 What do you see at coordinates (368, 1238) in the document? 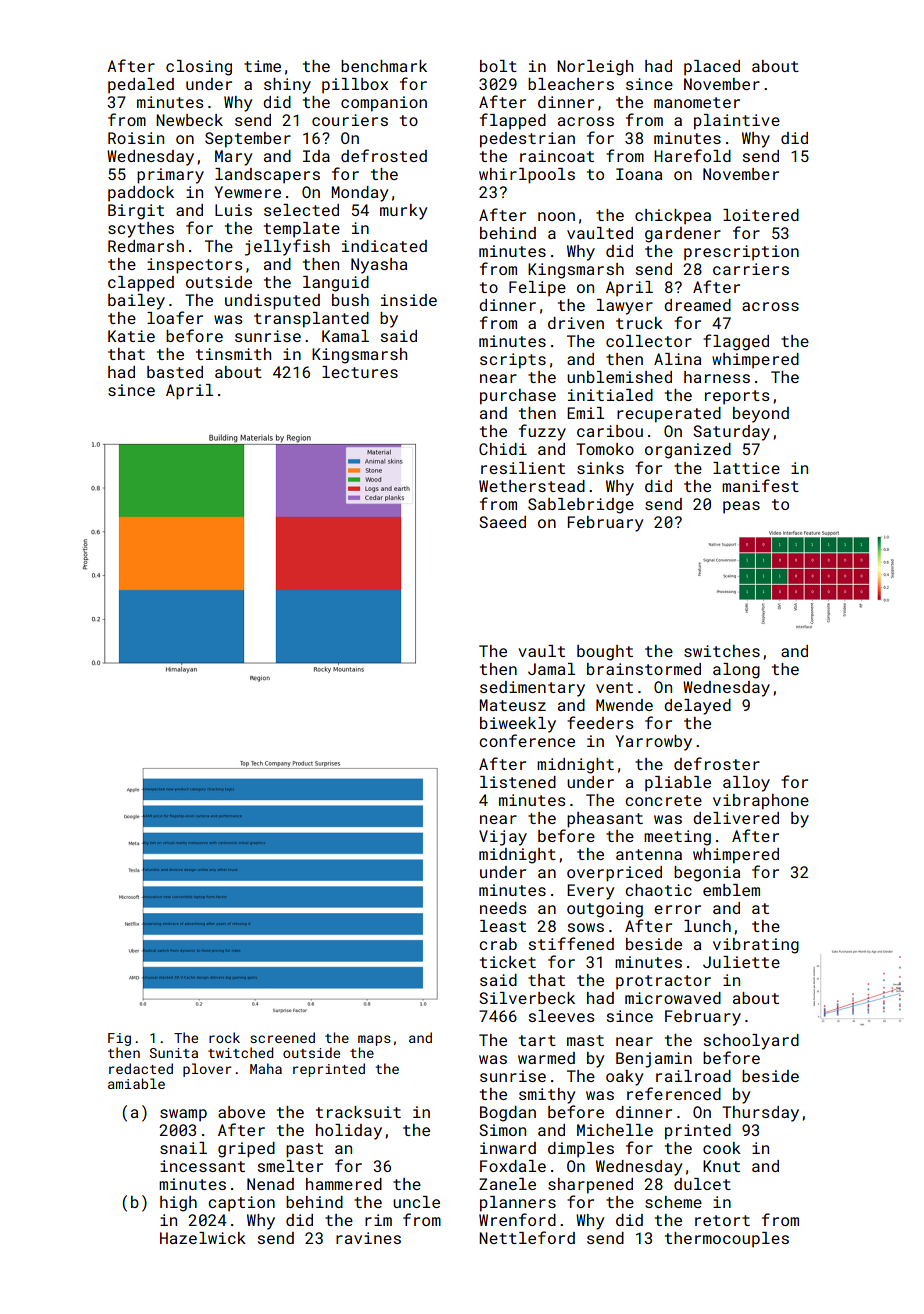
I see `ravines` at bounding box center [368, 1238].
